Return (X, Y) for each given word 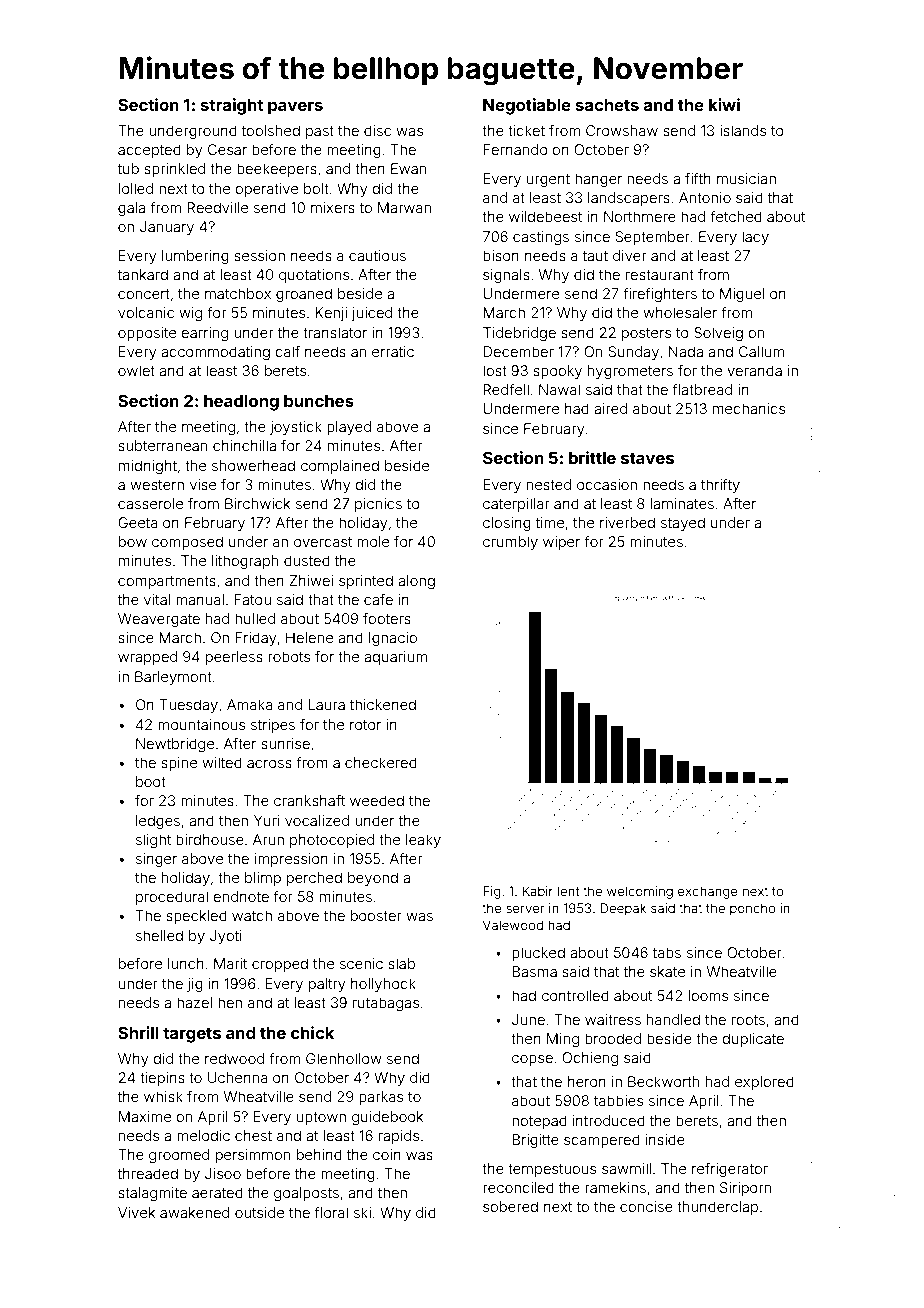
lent (569, 891)
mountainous (201, 724)
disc (377, 130)
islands (743, 130)
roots (748, 1020)
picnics (378, 505)
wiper (561, 543)
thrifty (720, 486)
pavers (295, 108)
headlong (241, 403)
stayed (683, 524)
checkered (381, 762)
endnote (241, 896)
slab (401, 963)
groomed (179, 1156)
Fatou (252, 599)
